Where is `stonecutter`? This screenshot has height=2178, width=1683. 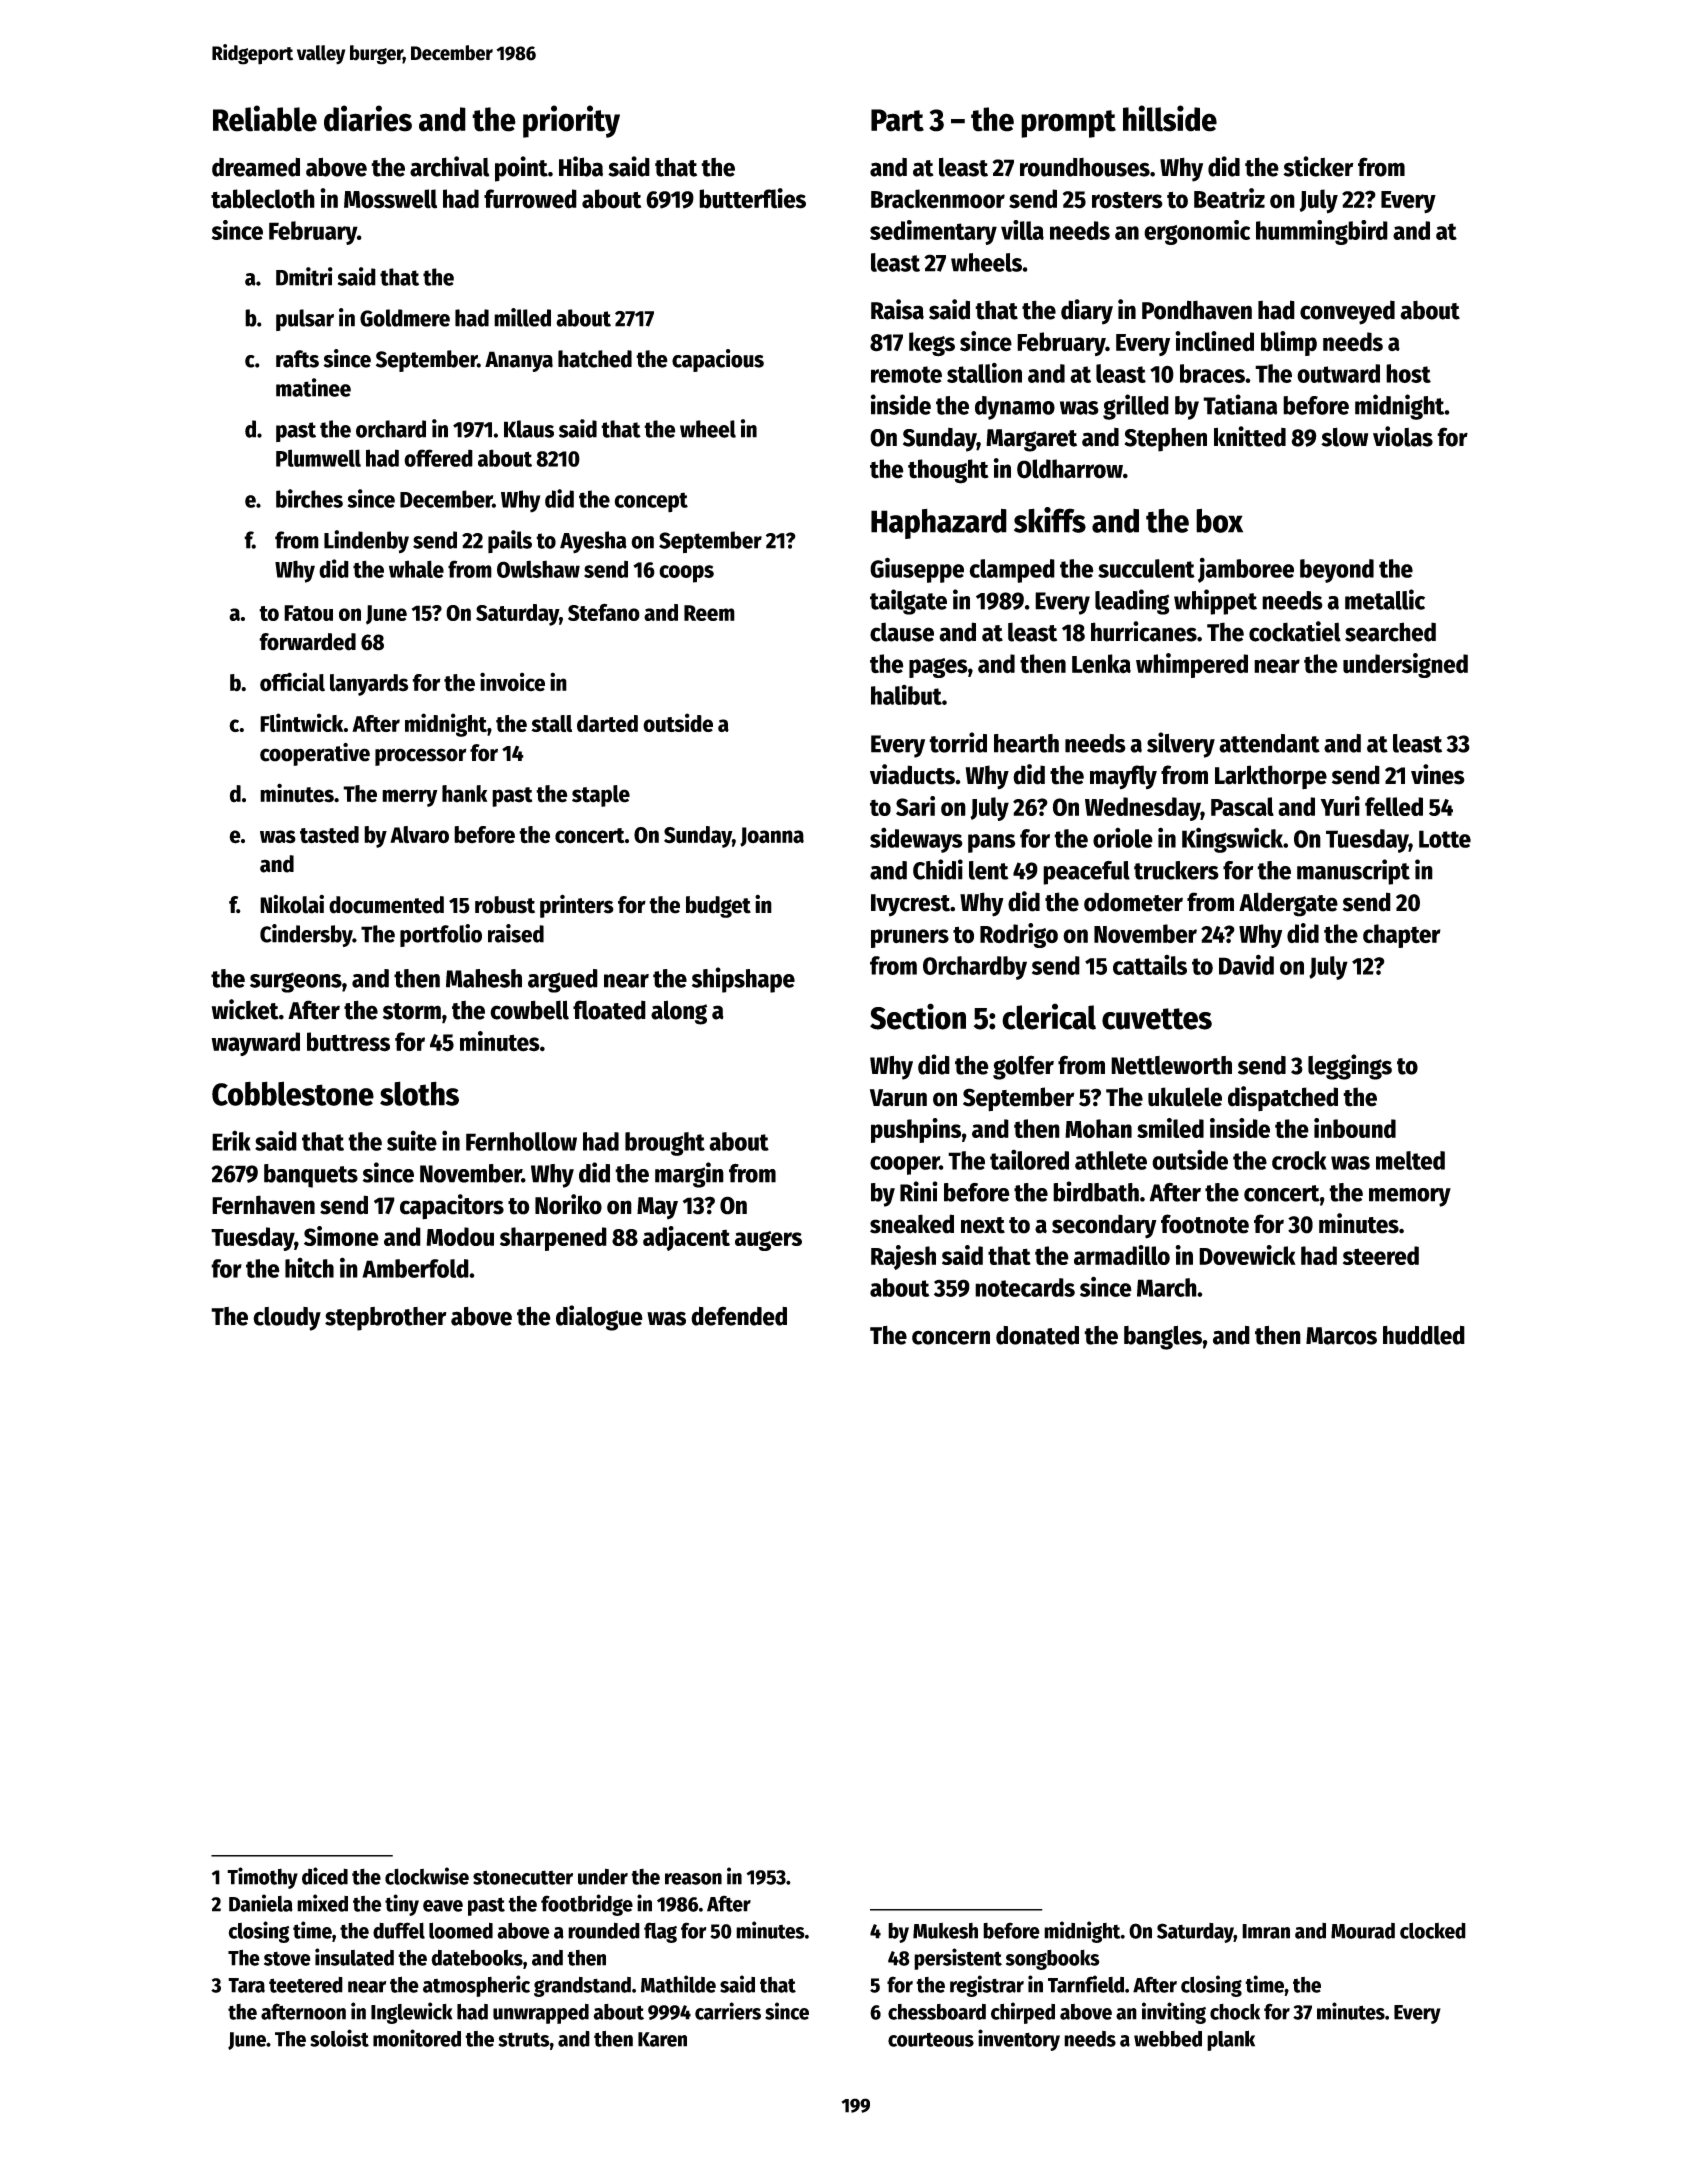
stonecutter is located at coordinates (523, 1877).
